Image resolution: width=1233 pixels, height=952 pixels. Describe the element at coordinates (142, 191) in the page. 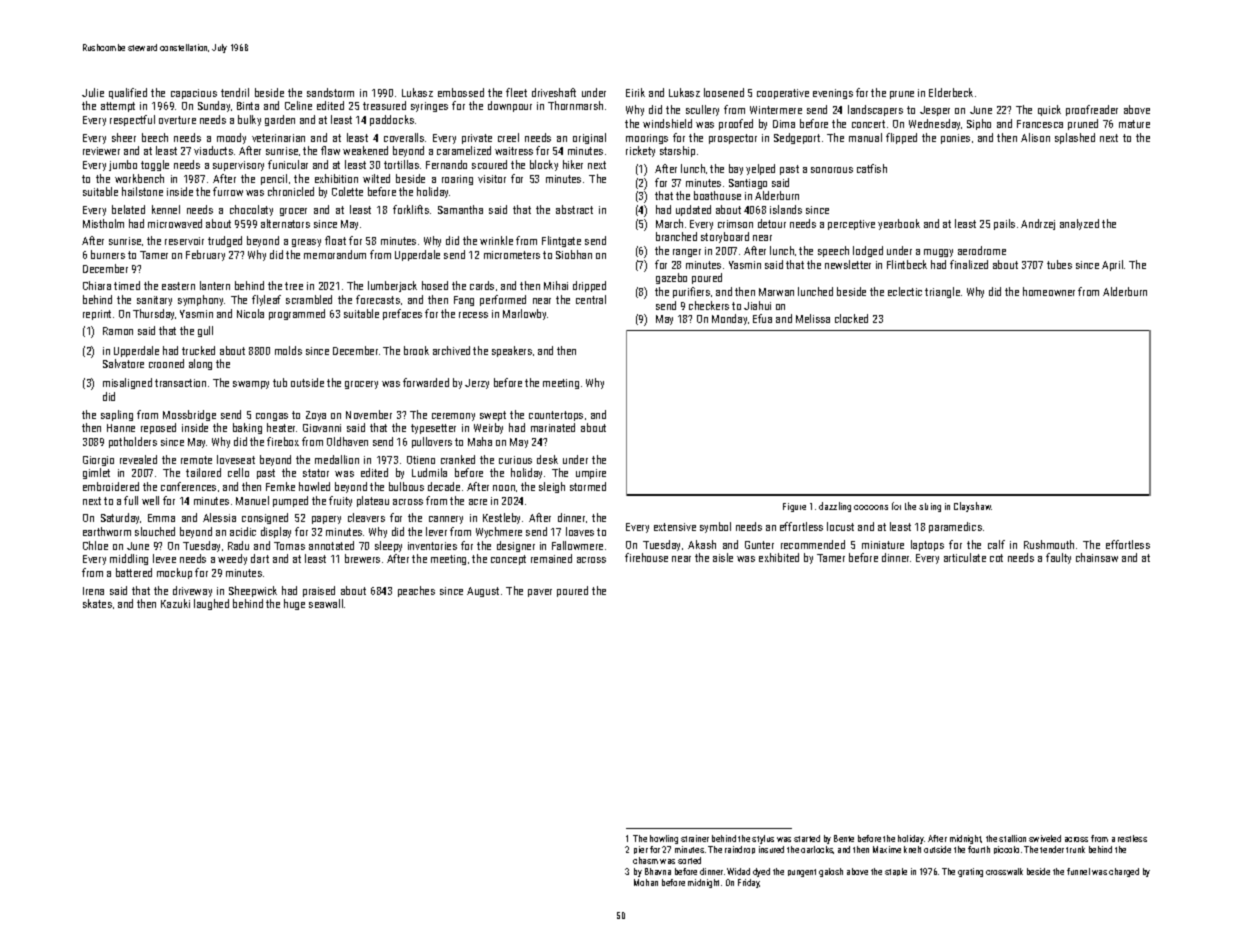

I see `hailstone` at that location.
